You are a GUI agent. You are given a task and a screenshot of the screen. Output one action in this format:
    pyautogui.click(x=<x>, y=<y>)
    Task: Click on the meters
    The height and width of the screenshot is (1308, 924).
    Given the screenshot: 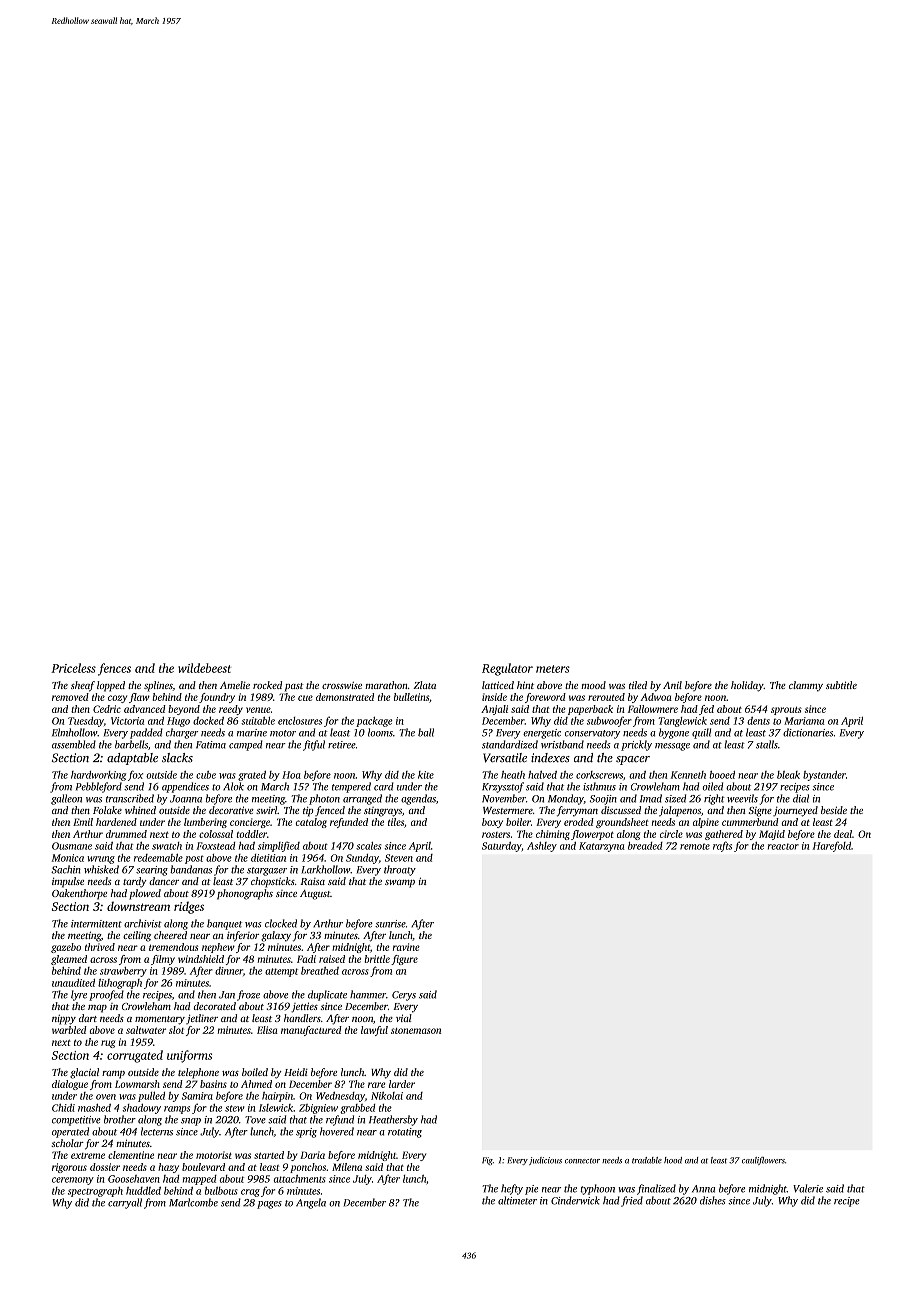 What is the action you would take?
    pyautogui.click(x=553, y=669)
